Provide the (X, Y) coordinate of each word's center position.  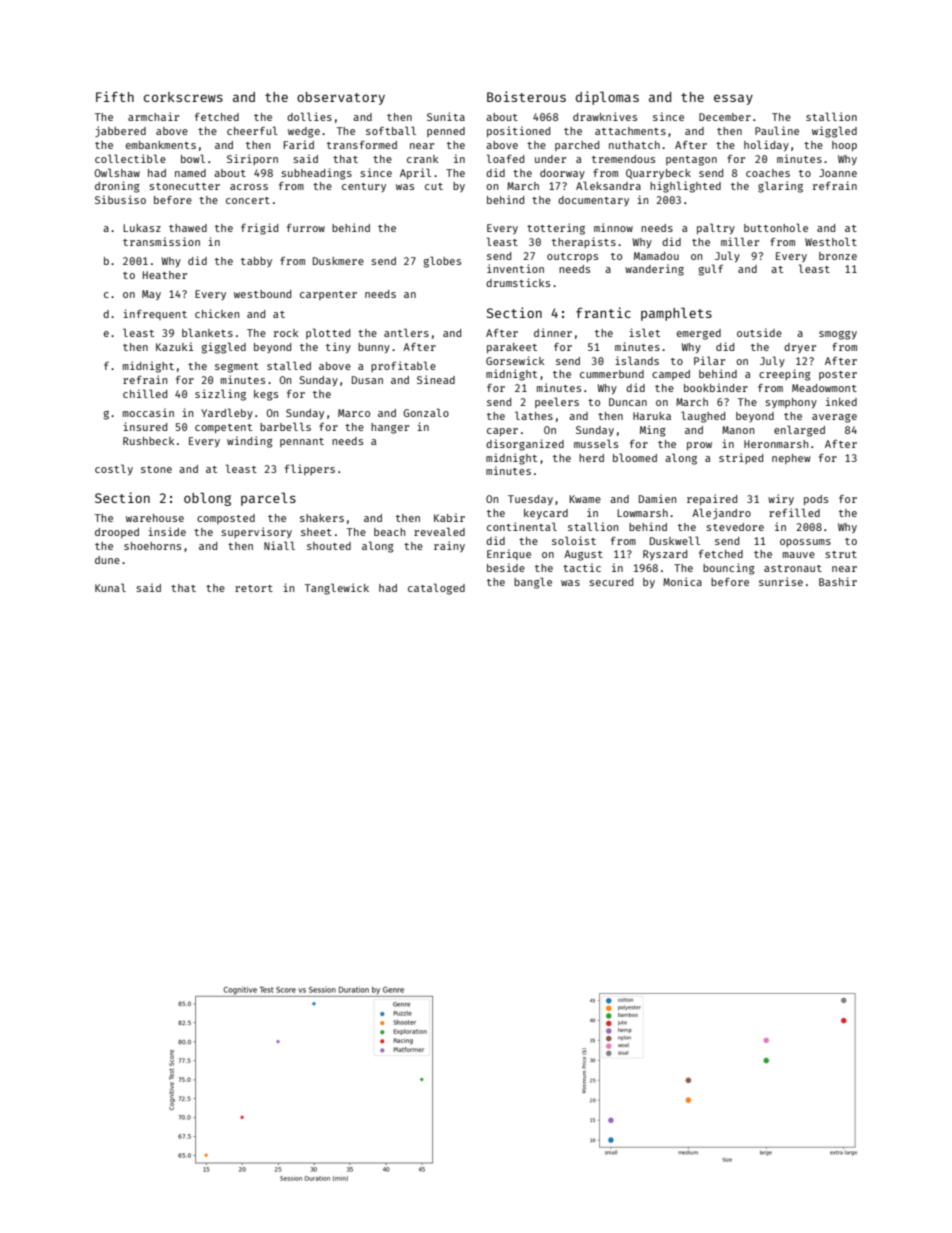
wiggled (834, 132)
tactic (582, 567)
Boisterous (526, 96)
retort (254, 588)
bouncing (729, 569)
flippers (310, 469)
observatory (341, 98)
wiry (781, 499)
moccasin (148, 412)
